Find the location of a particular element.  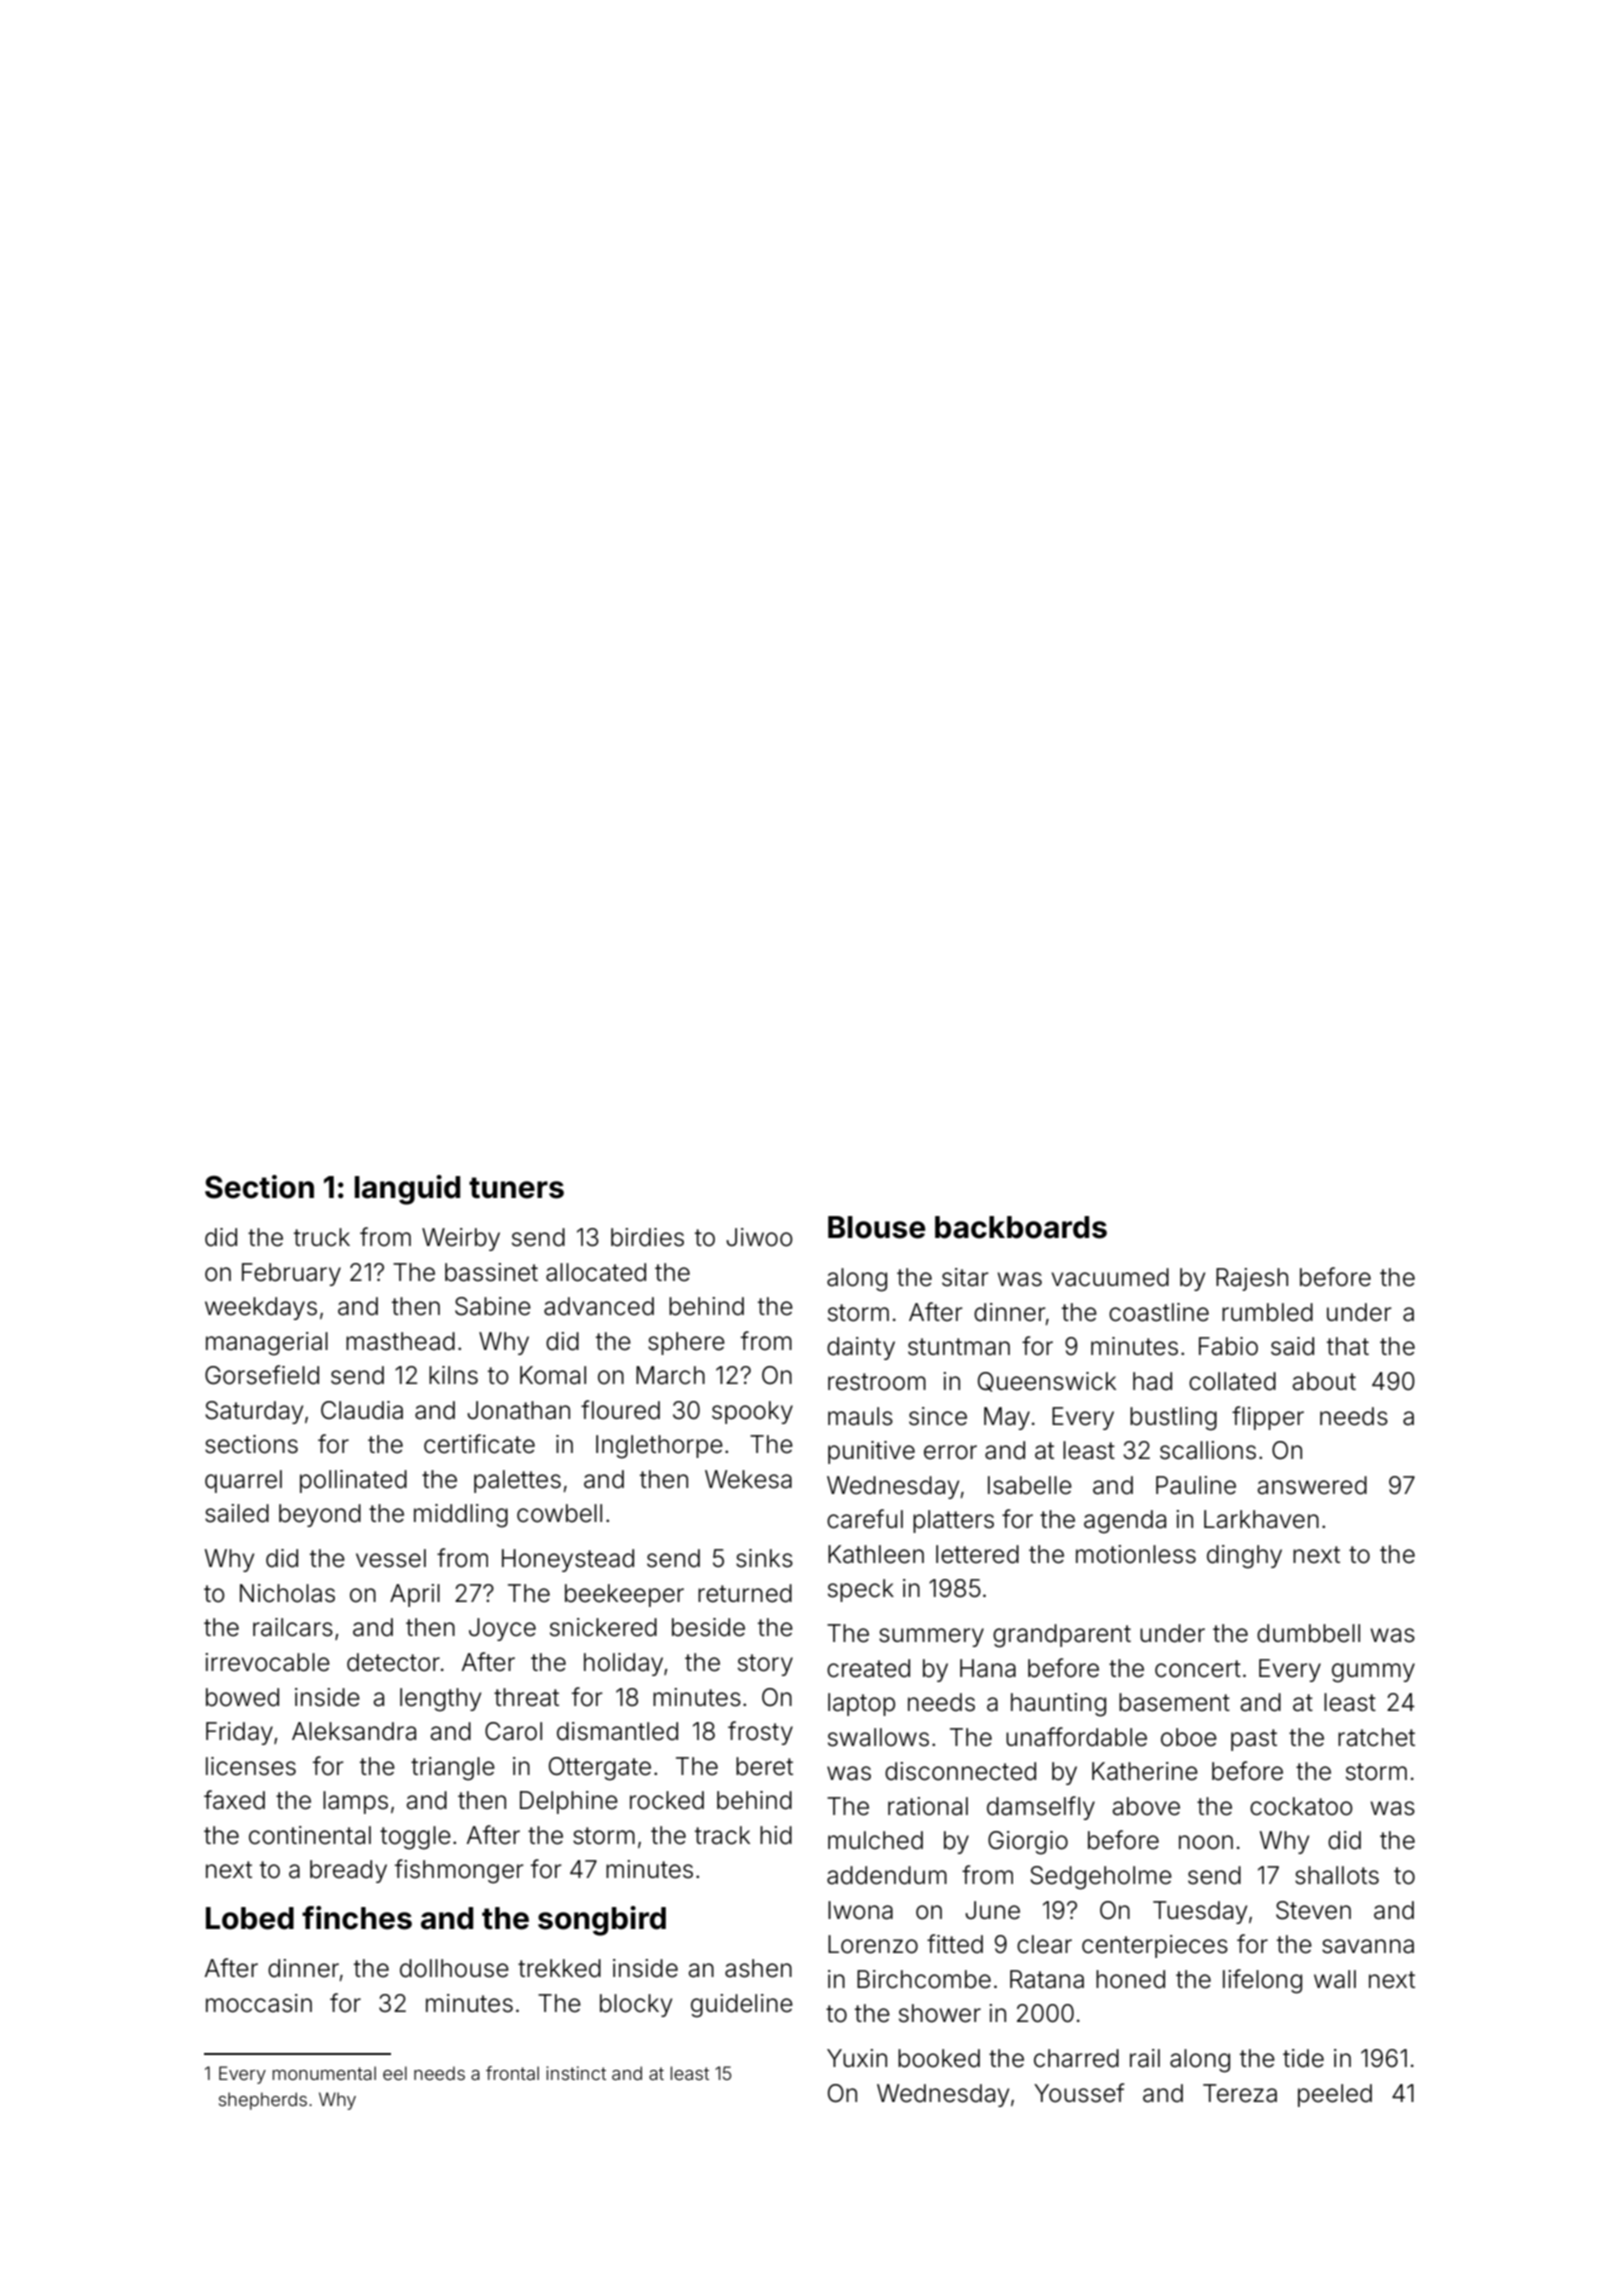

Katherine is located at coordinates (1145, 1771).
